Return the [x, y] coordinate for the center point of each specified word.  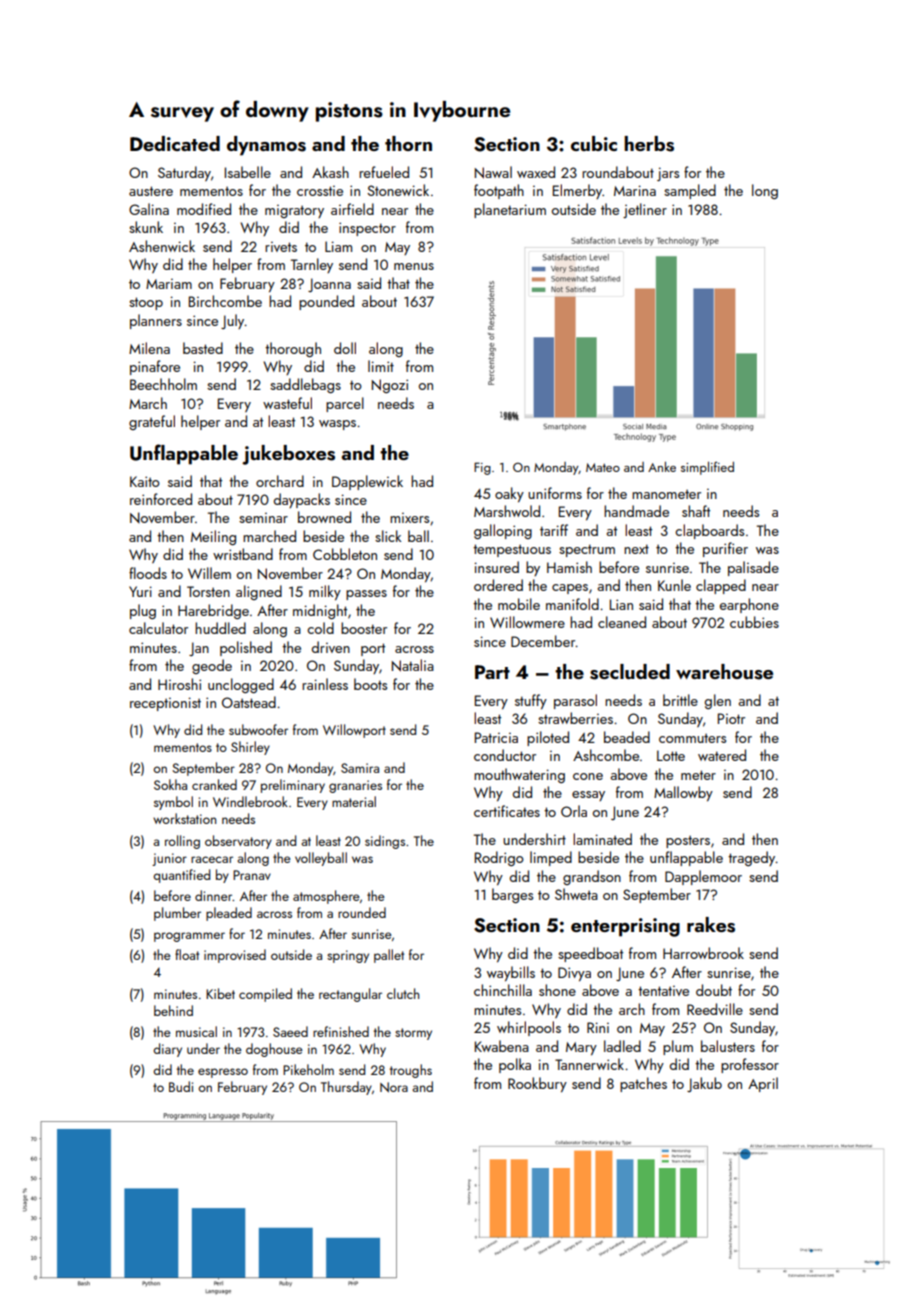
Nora [394, 1087]
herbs [649, 144]
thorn [408, 143]
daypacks [302, 500]
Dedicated [175, 143]
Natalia [413, 665]
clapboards [709, 531]
